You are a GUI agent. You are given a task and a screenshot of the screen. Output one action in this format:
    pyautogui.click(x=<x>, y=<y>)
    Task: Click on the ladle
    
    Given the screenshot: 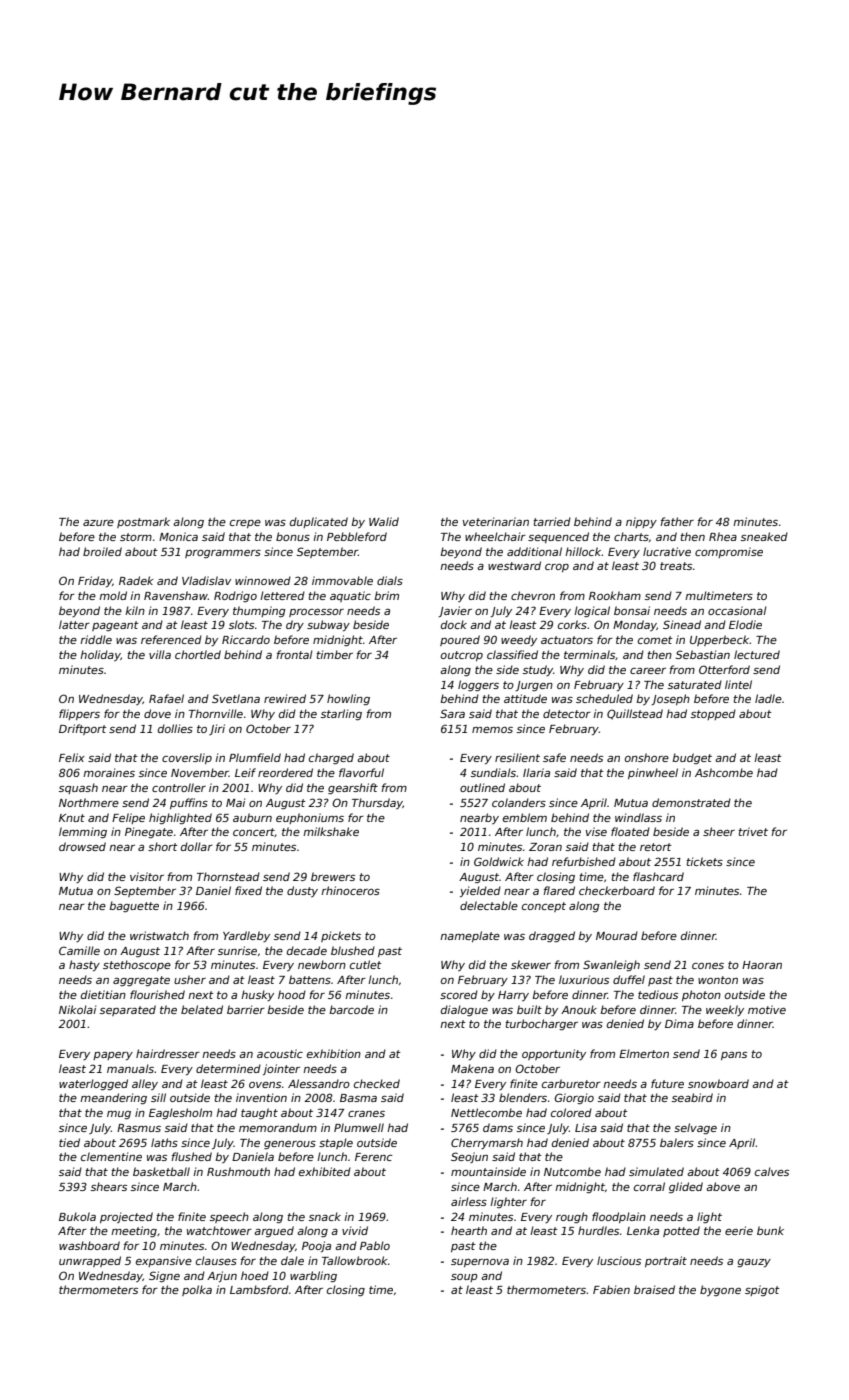 What is the action you would take?
    pyautogui.click(x=768, y=698)
